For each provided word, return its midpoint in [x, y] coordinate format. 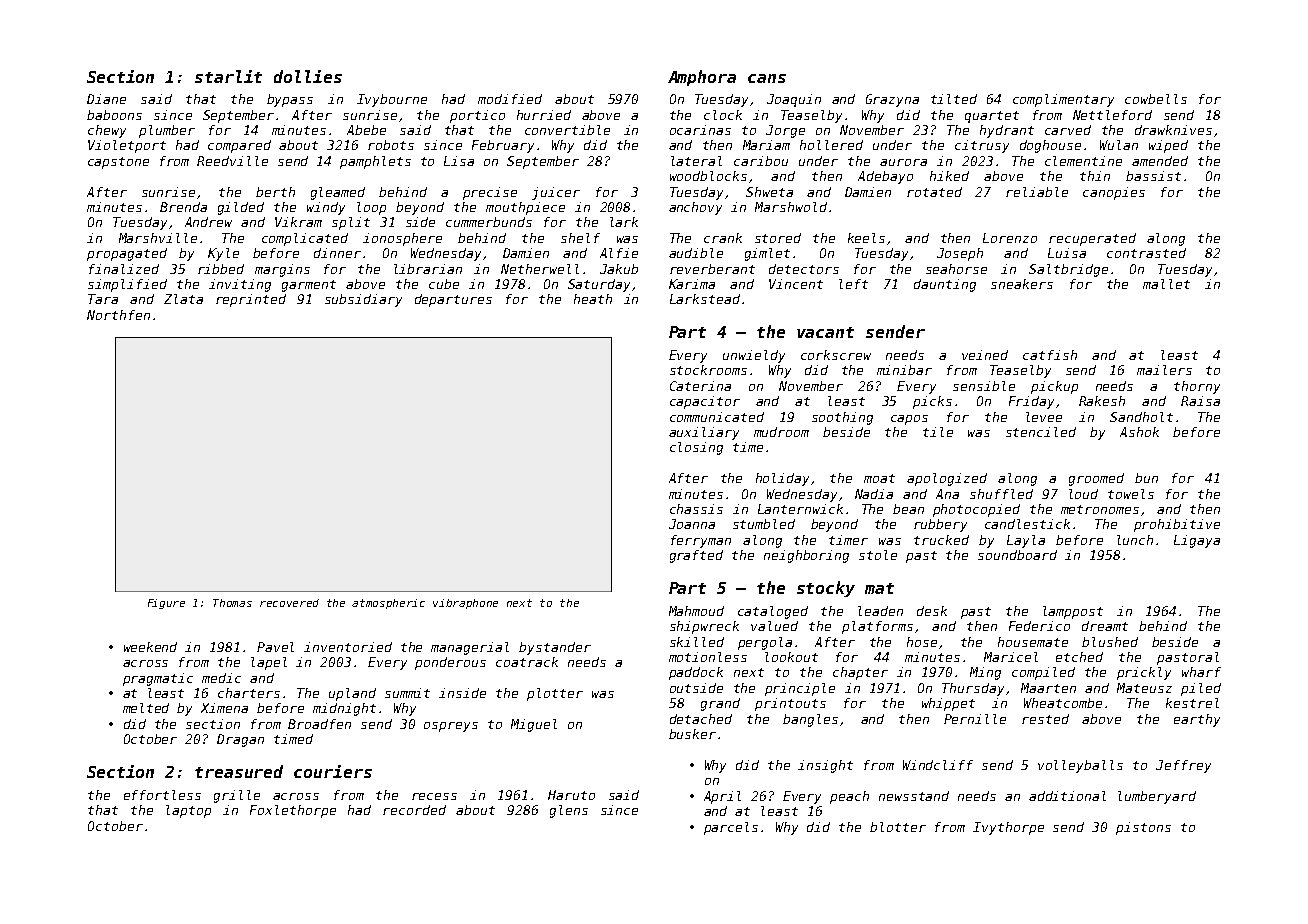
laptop [188, 811]
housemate [1033, 642]
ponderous [450, 663]
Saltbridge [1068, 270]
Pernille [975, 719]
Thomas [232, 603]
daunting [945, 285]
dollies [308, 76]
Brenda [183, 207]
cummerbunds [489, 222]
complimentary [1063, 100]
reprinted [251, 300]
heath [593, 299]
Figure [166, 604]
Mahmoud [696, 611]
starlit [228, 76]
